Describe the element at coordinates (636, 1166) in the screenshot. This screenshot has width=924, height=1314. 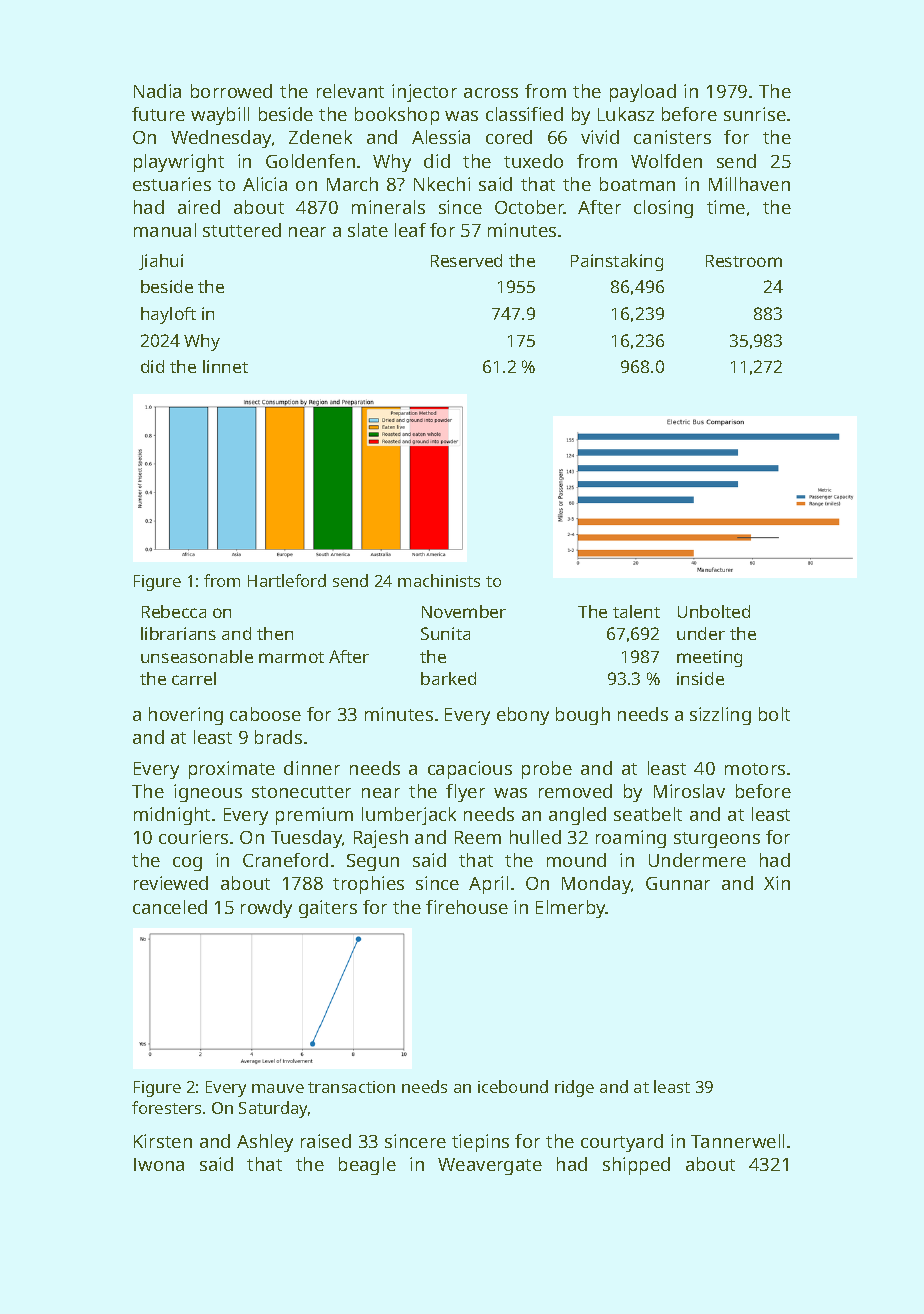
I see `shipped` at that location.
